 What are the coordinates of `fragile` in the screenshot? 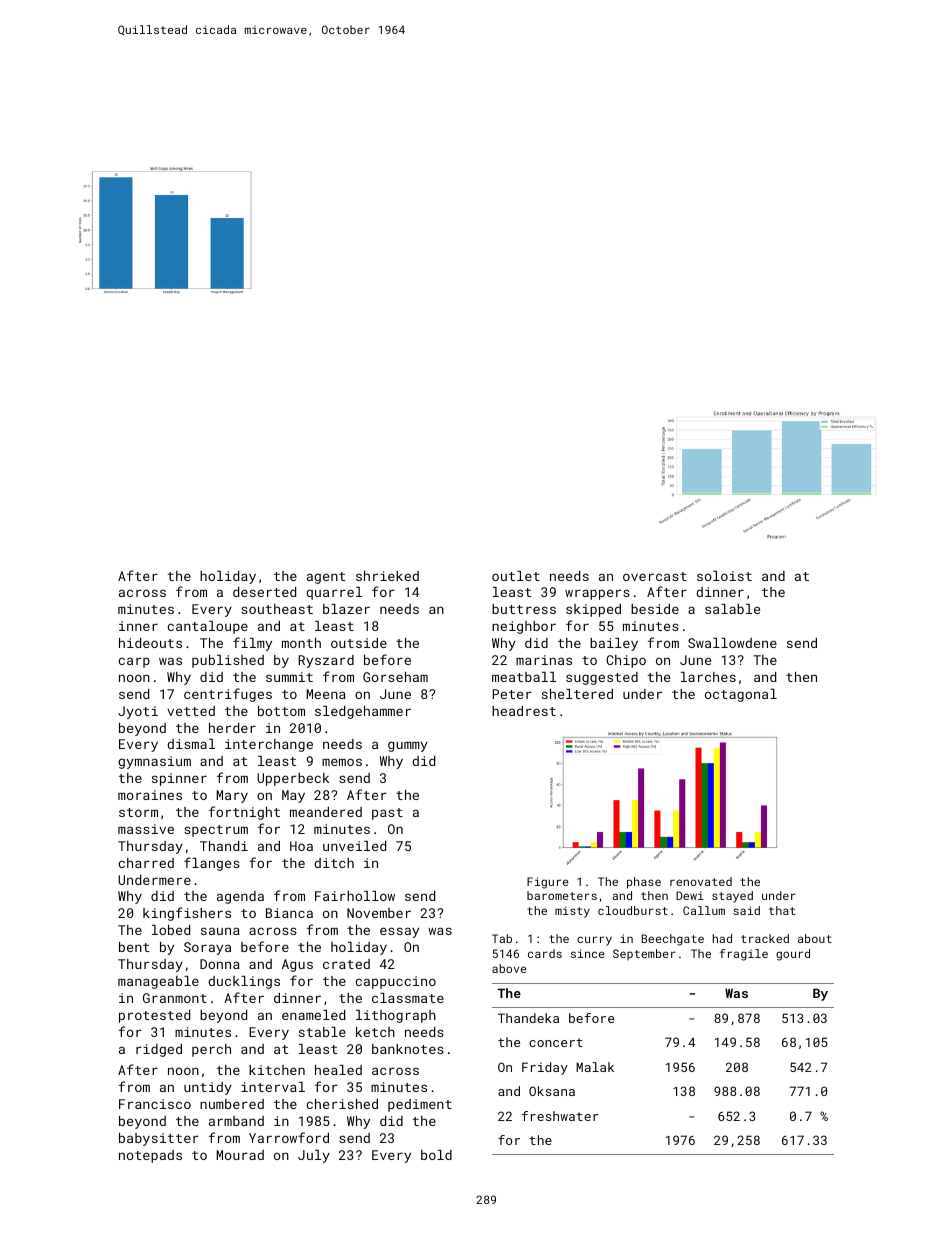 It's located at (744, 955).
